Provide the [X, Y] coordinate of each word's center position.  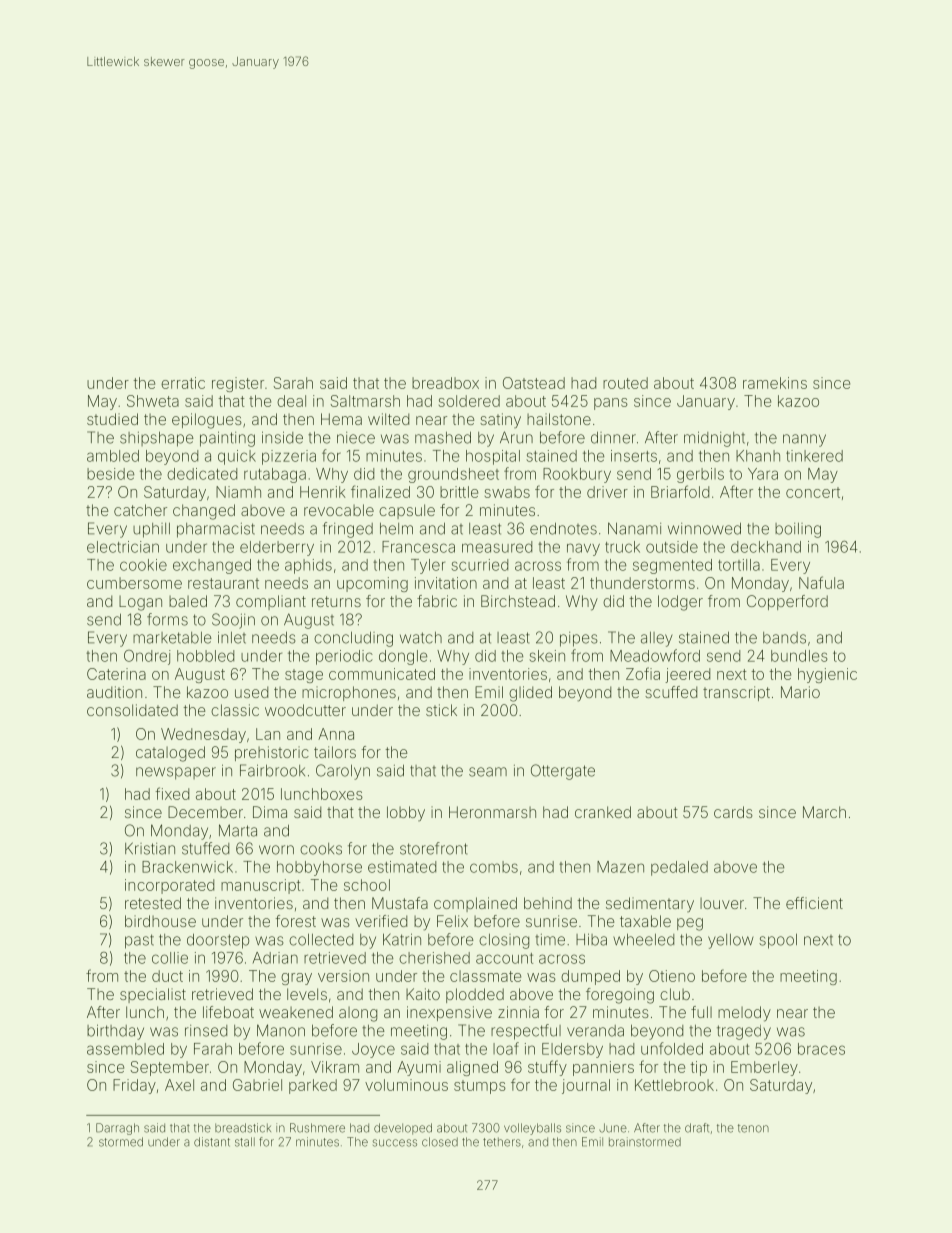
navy [583, 549]
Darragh [117, 1129]
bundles [799, 656]
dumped [590, 977]
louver [722, 903]
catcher [140, 510]
